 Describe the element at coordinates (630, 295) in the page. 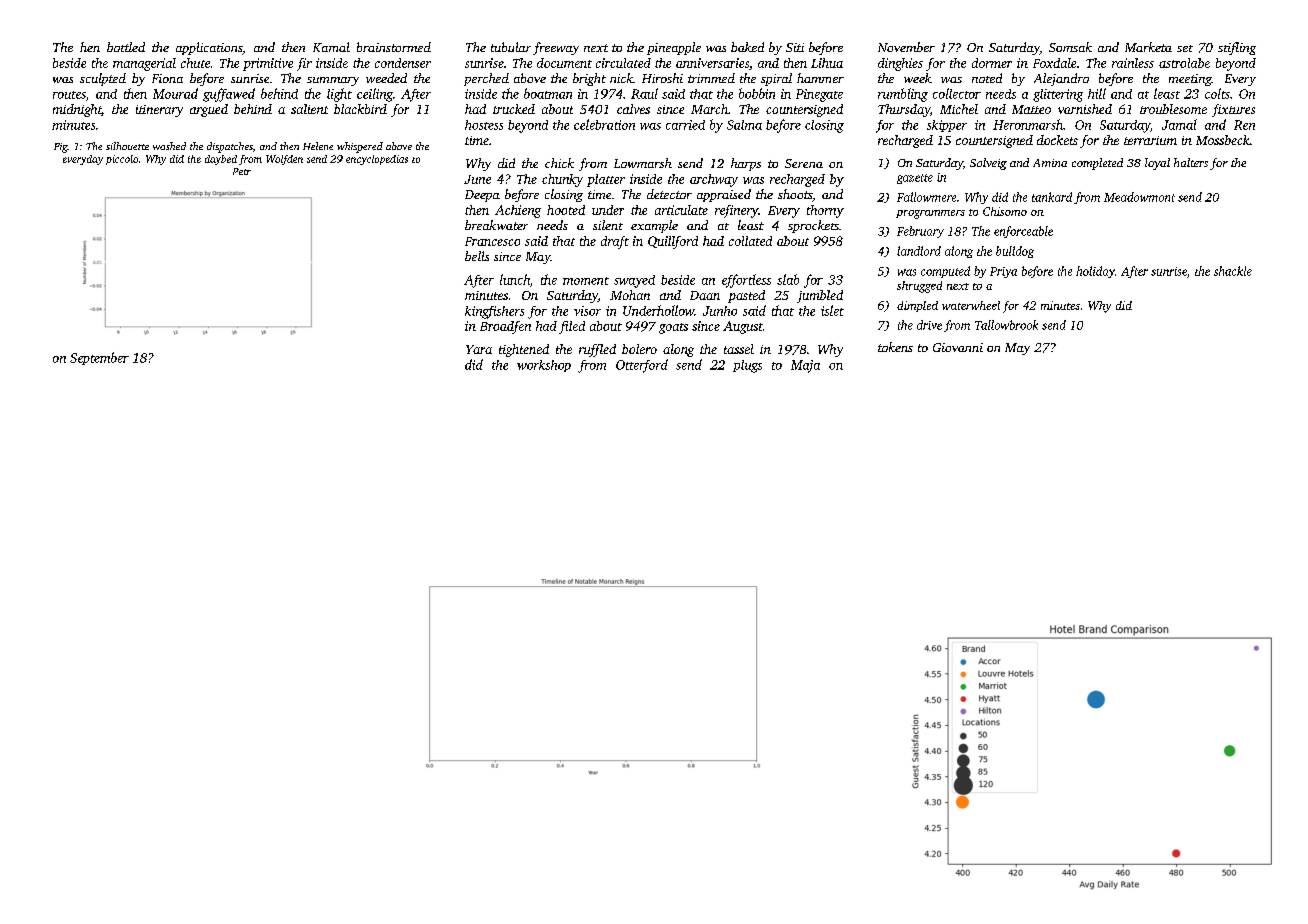

I see `Mohan` at that location.
